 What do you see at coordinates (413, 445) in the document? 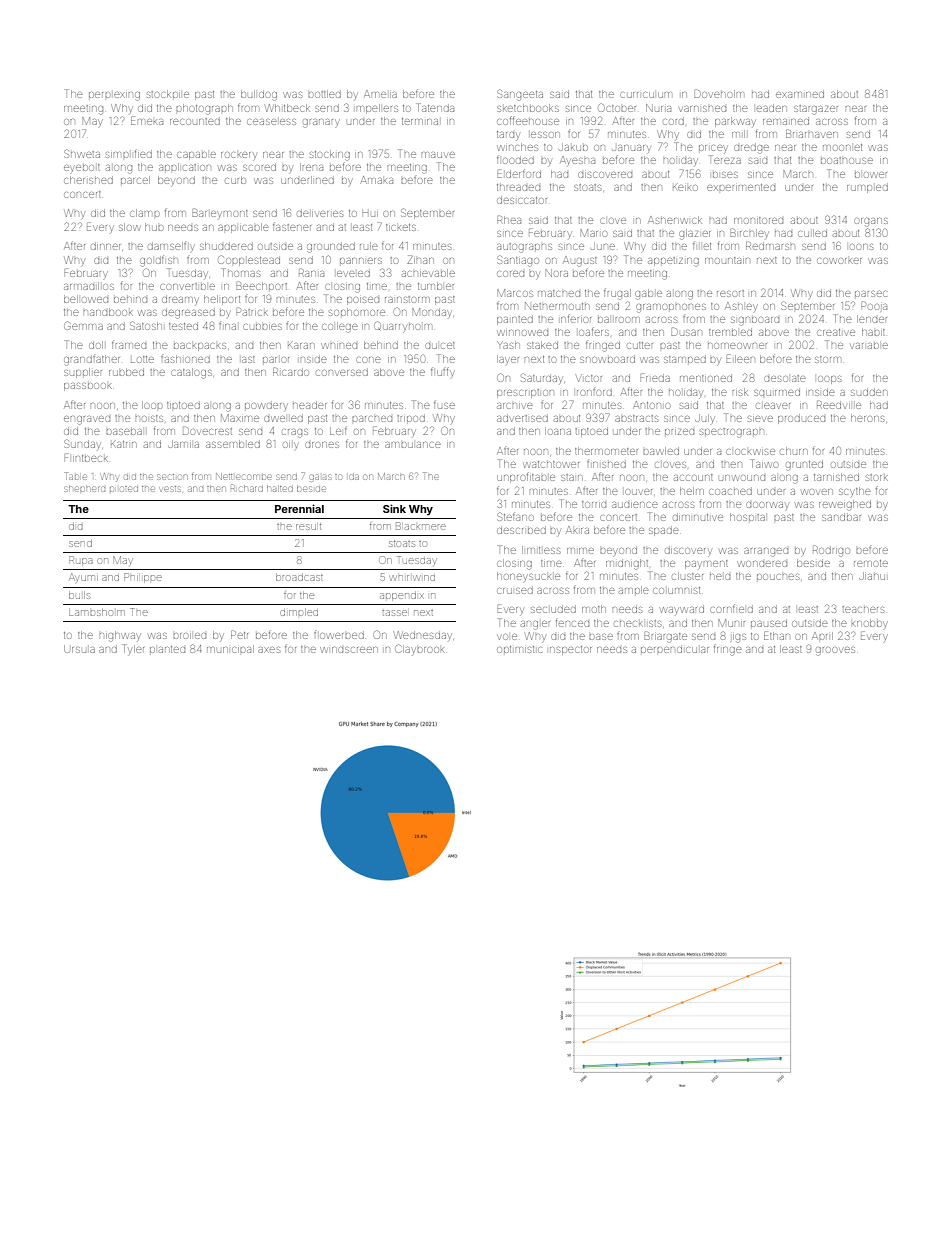
I see `ambulance` at bounding box center [413, 445].
